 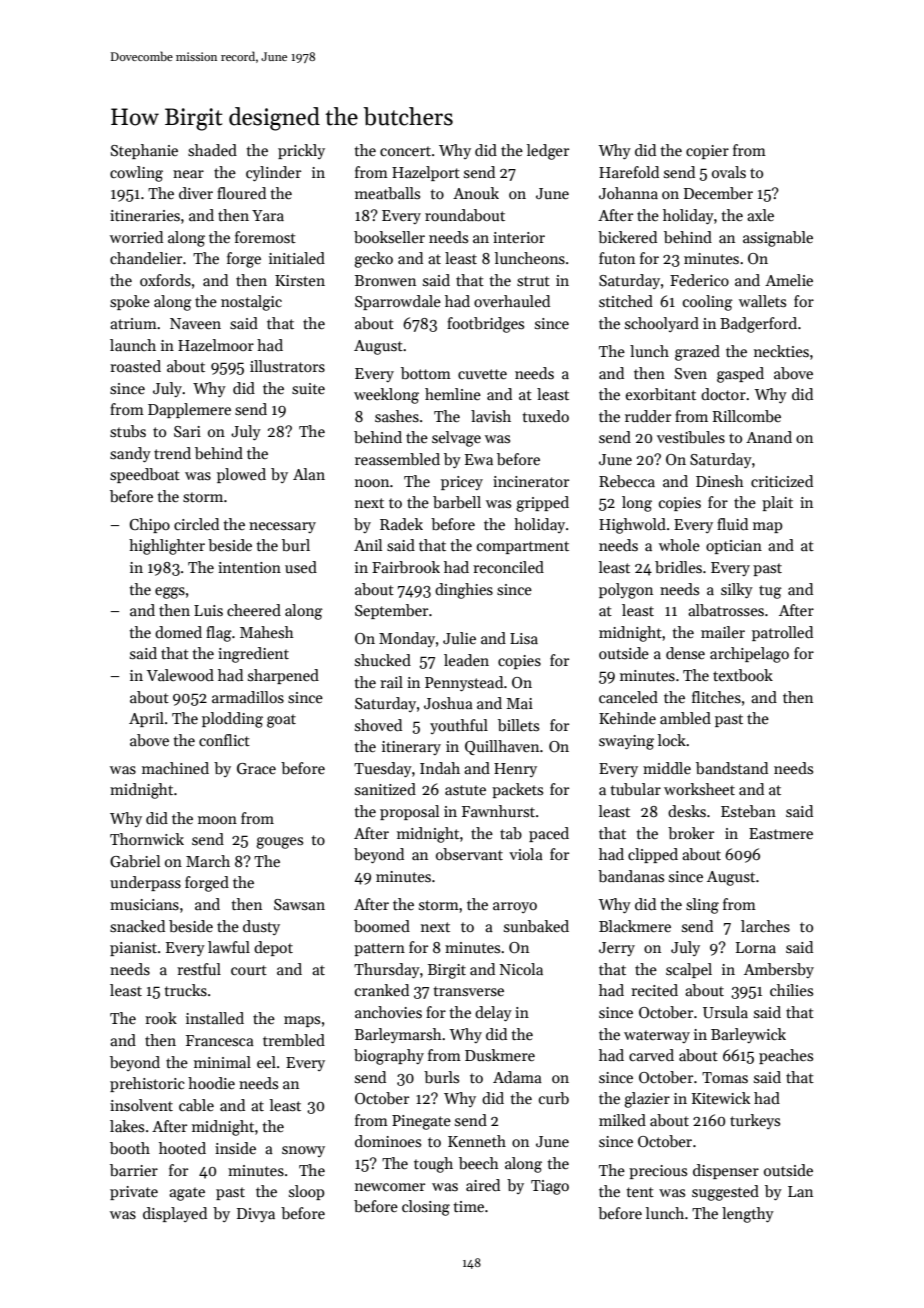 I want to click on Thornwick, so click(x=147, y=839).
